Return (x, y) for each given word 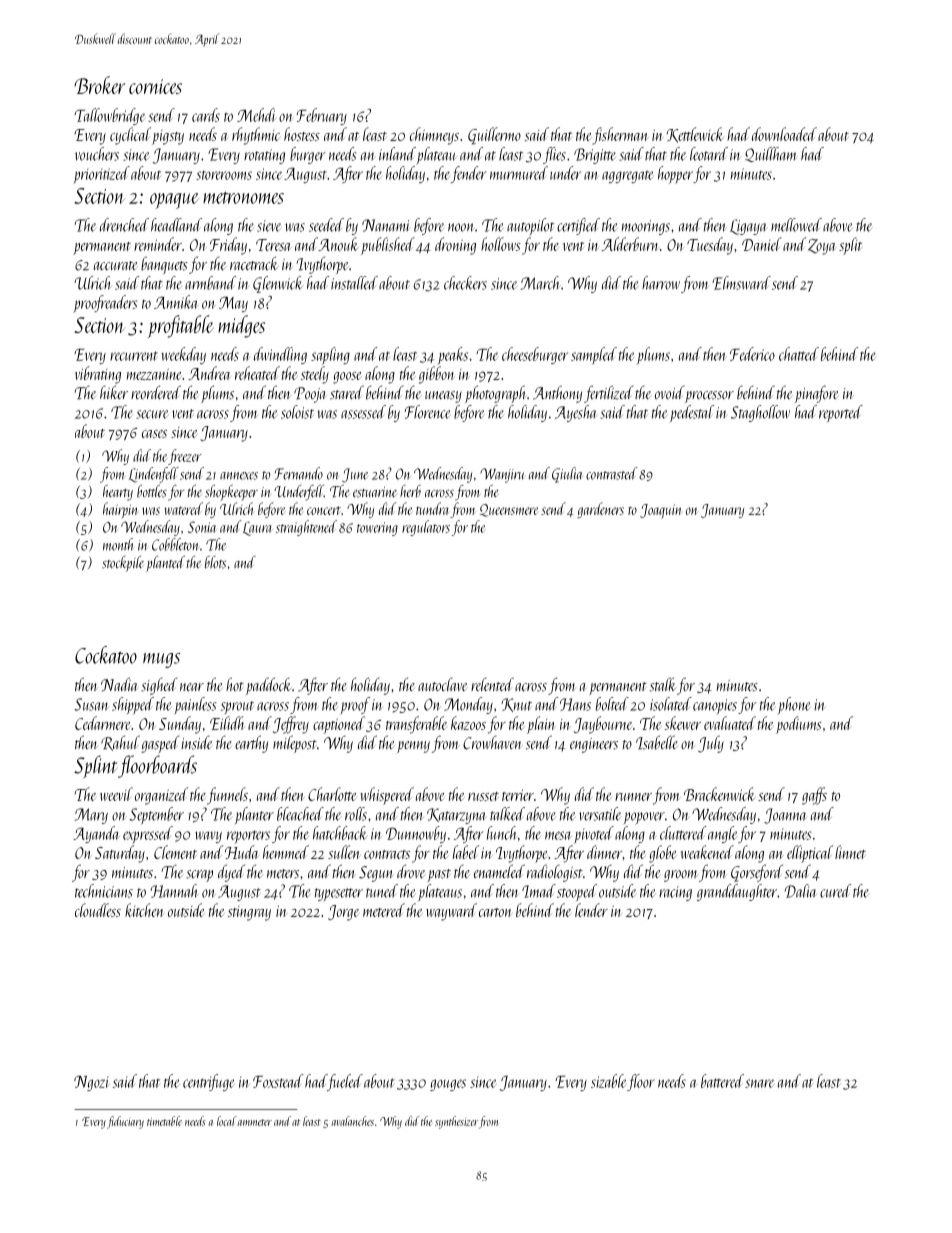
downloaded (784, 134)
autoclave (443, 685)
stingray (249, 913)
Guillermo (494, 135)
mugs (161, 660)
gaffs (814, 796)
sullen (344, 852)
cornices (155, 86)
